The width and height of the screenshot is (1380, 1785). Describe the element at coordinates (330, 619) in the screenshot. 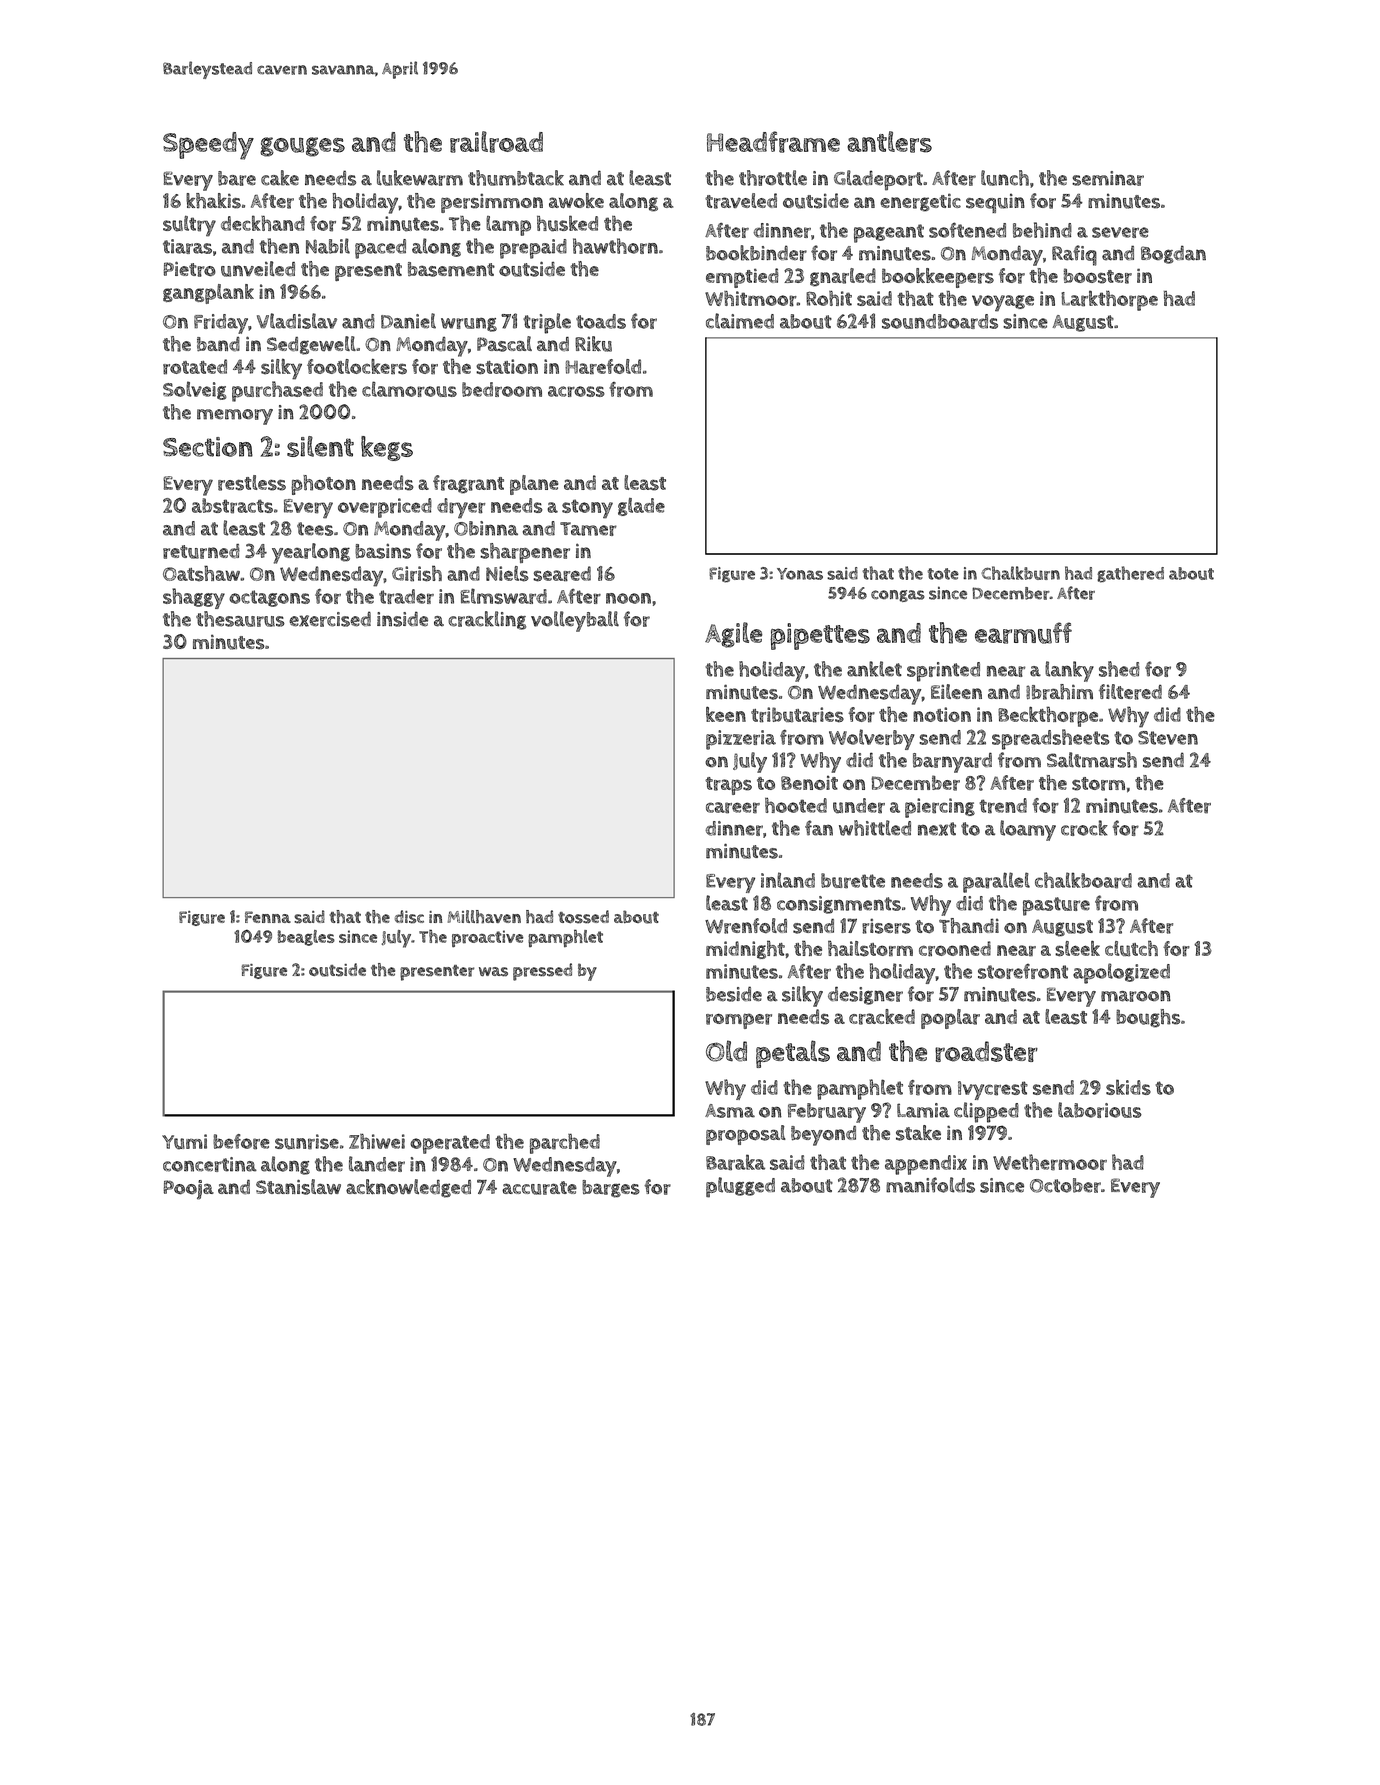

I see `exercised` at that location.
